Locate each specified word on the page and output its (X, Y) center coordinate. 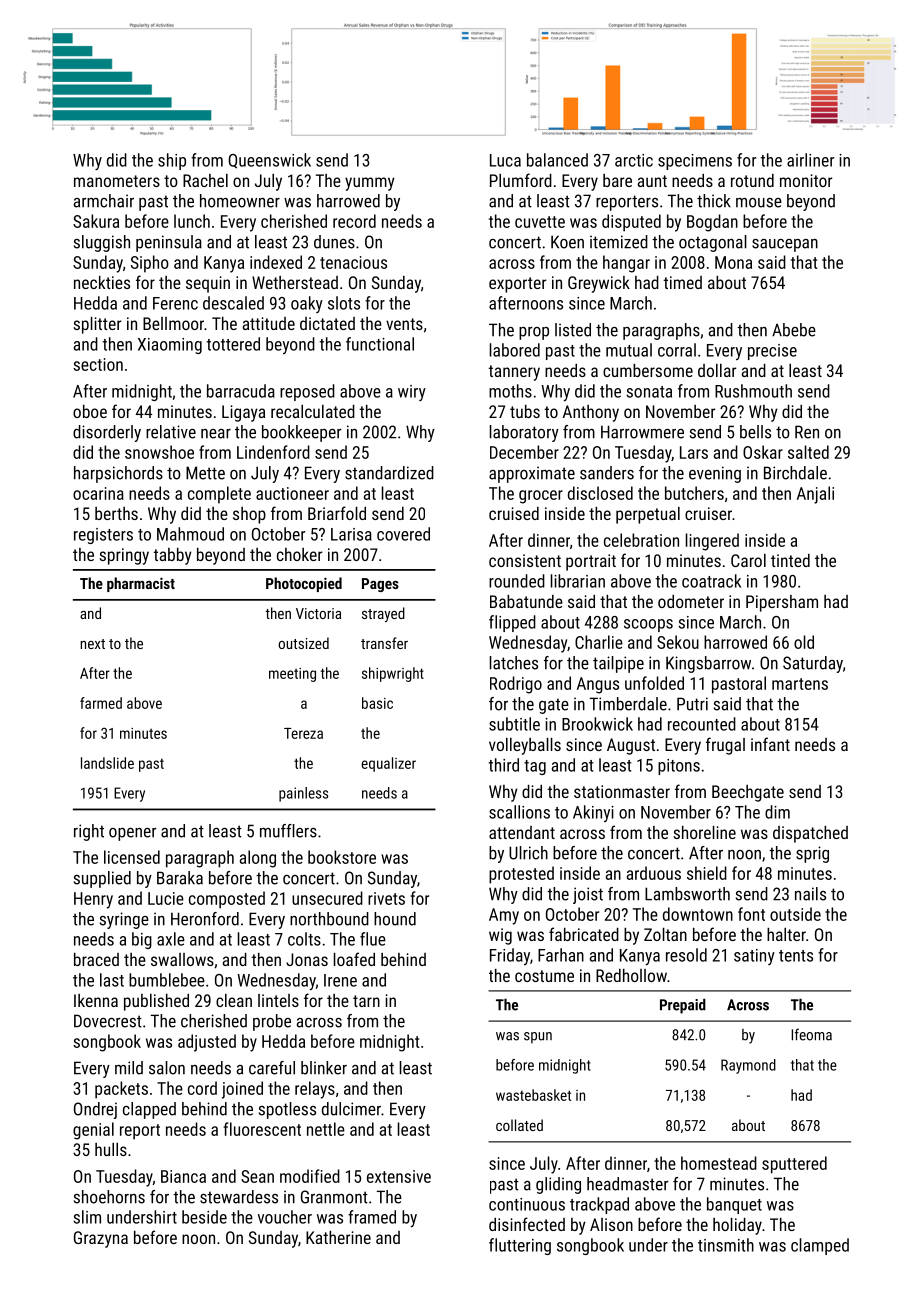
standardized (389, 473)
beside (204, 1217)
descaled (233, 303)
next (92, 644)
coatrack (711, 581)
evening (715, 474)
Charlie (599, 642)
